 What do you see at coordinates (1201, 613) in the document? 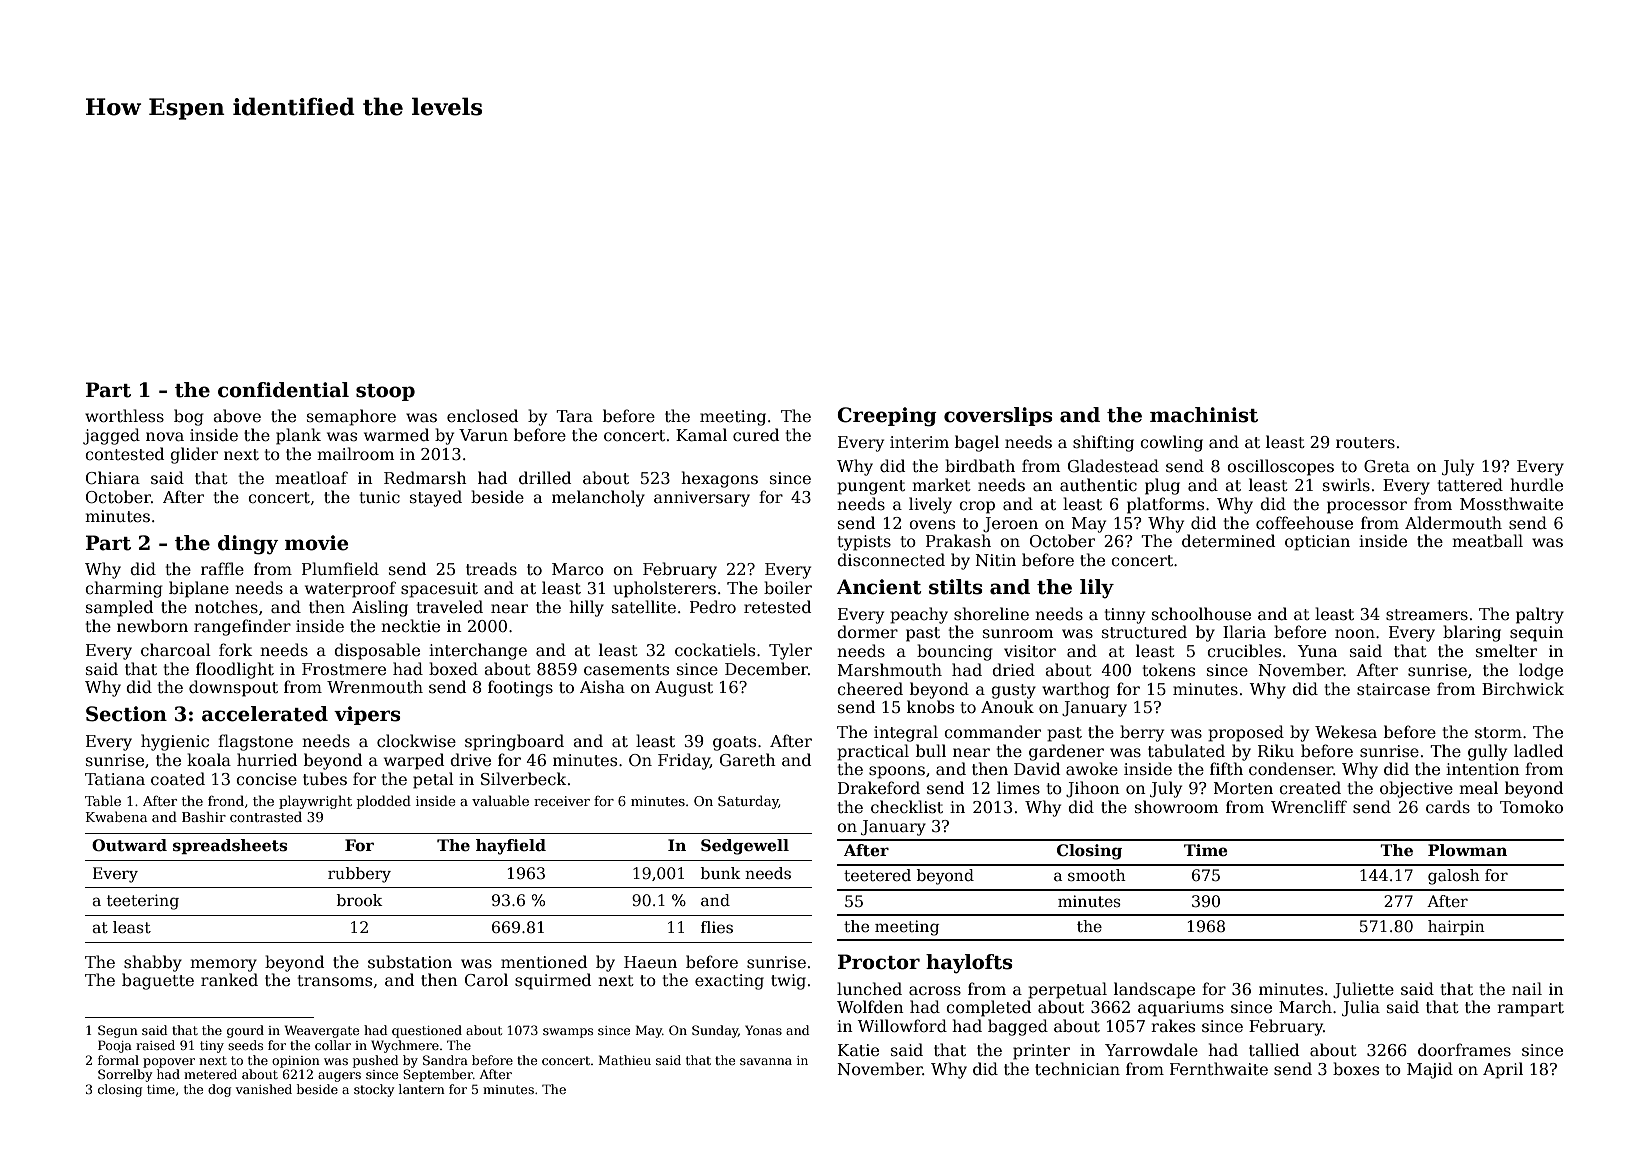
I see `schoolhouse` at bounding box center [1201, 613].
